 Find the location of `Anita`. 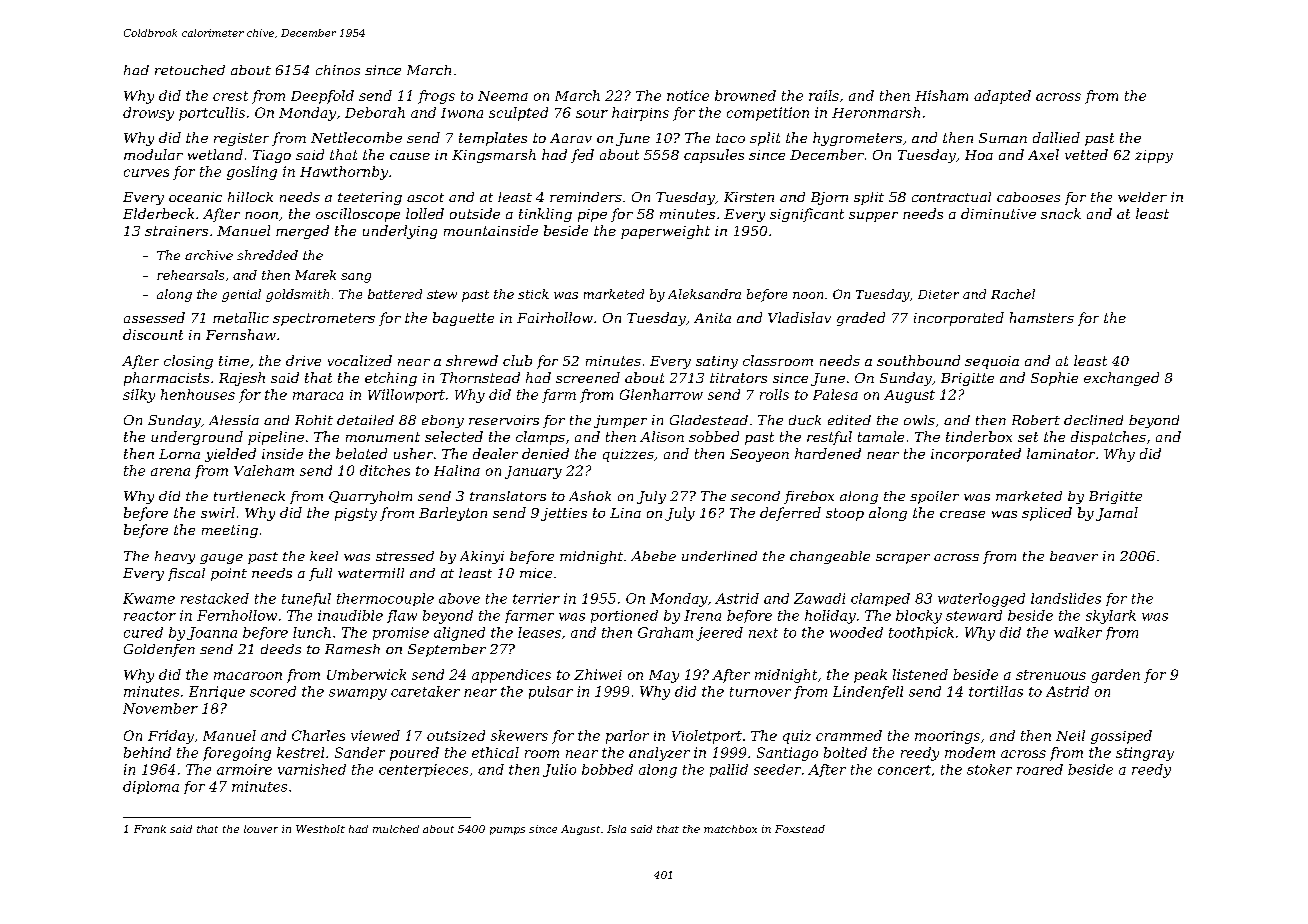

Anita is located at coordinates (712, 318).
